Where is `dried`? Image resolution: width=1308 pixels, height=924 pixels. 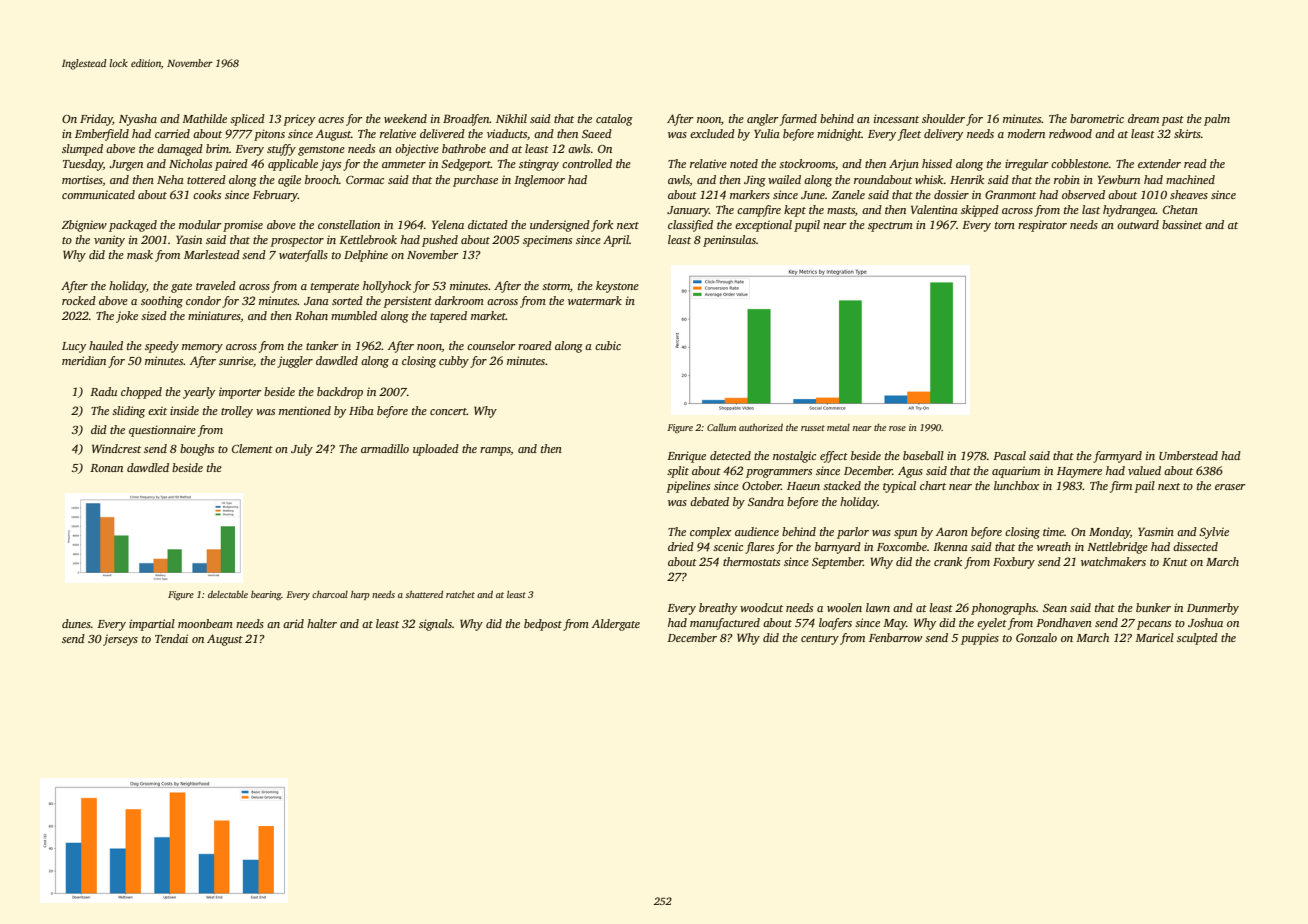 dried is located at coordinates (681, 546).
